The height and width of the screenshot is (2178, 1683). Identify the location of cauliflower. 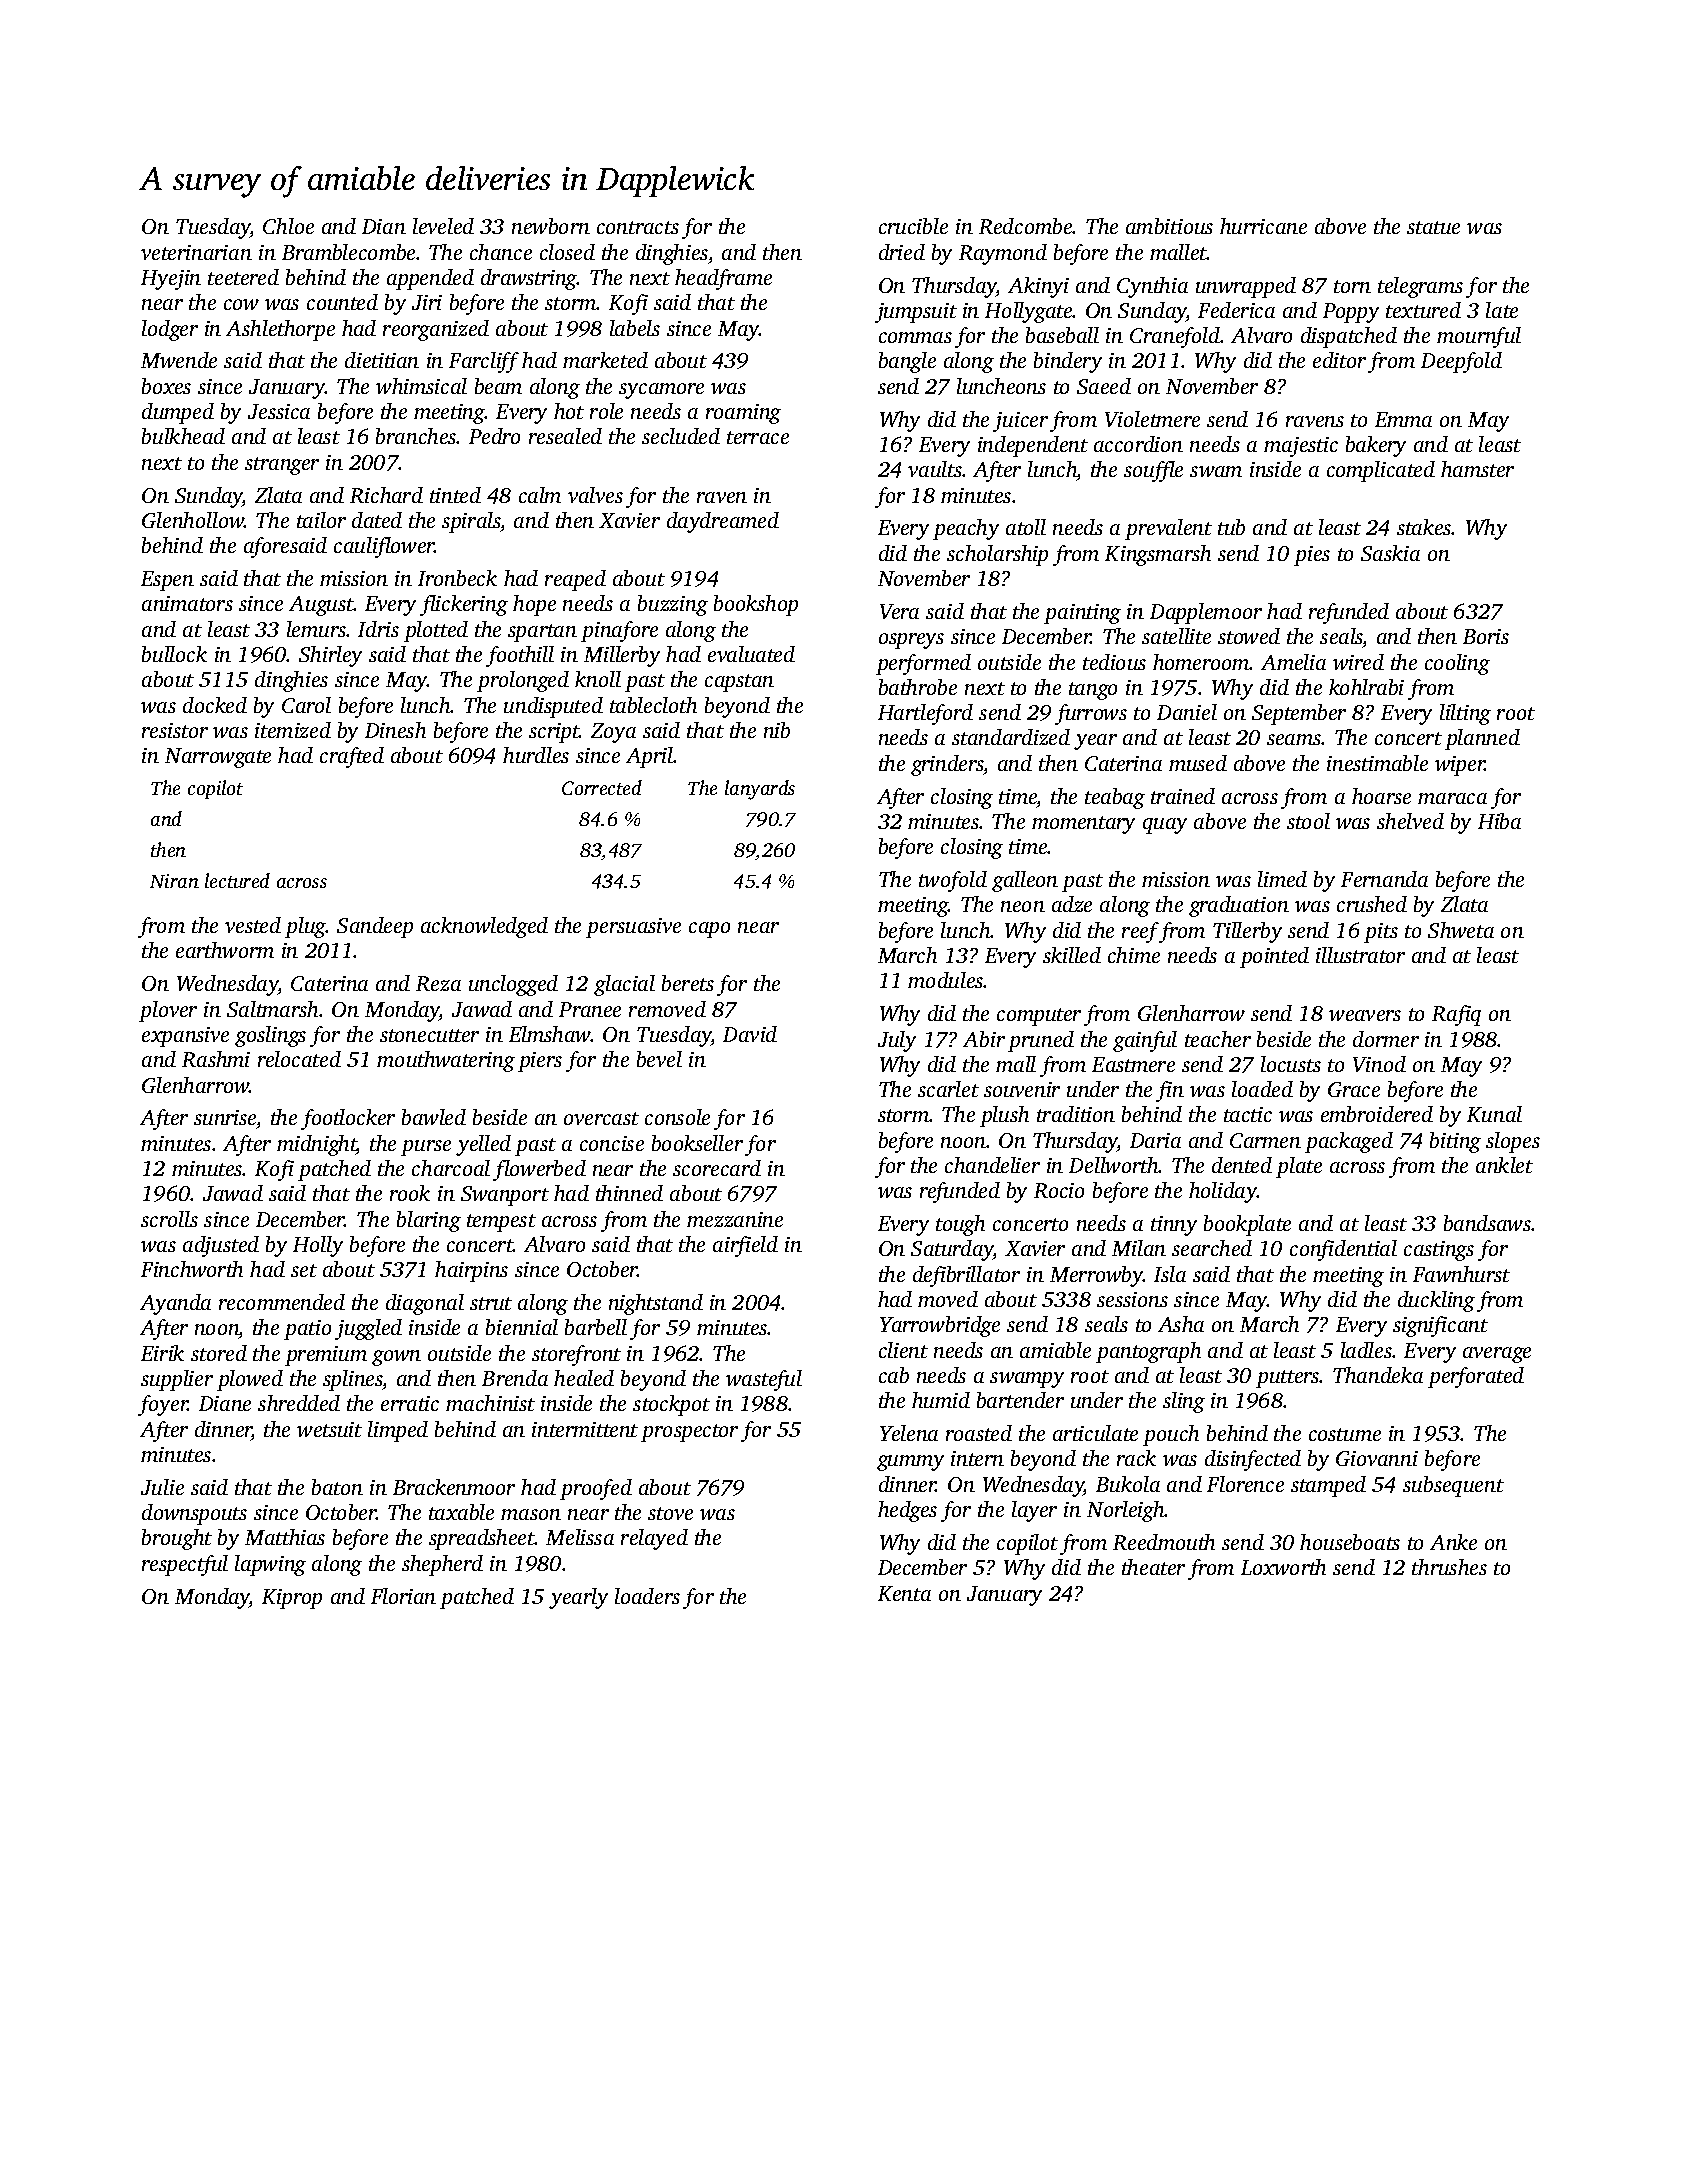
(384, 547).
